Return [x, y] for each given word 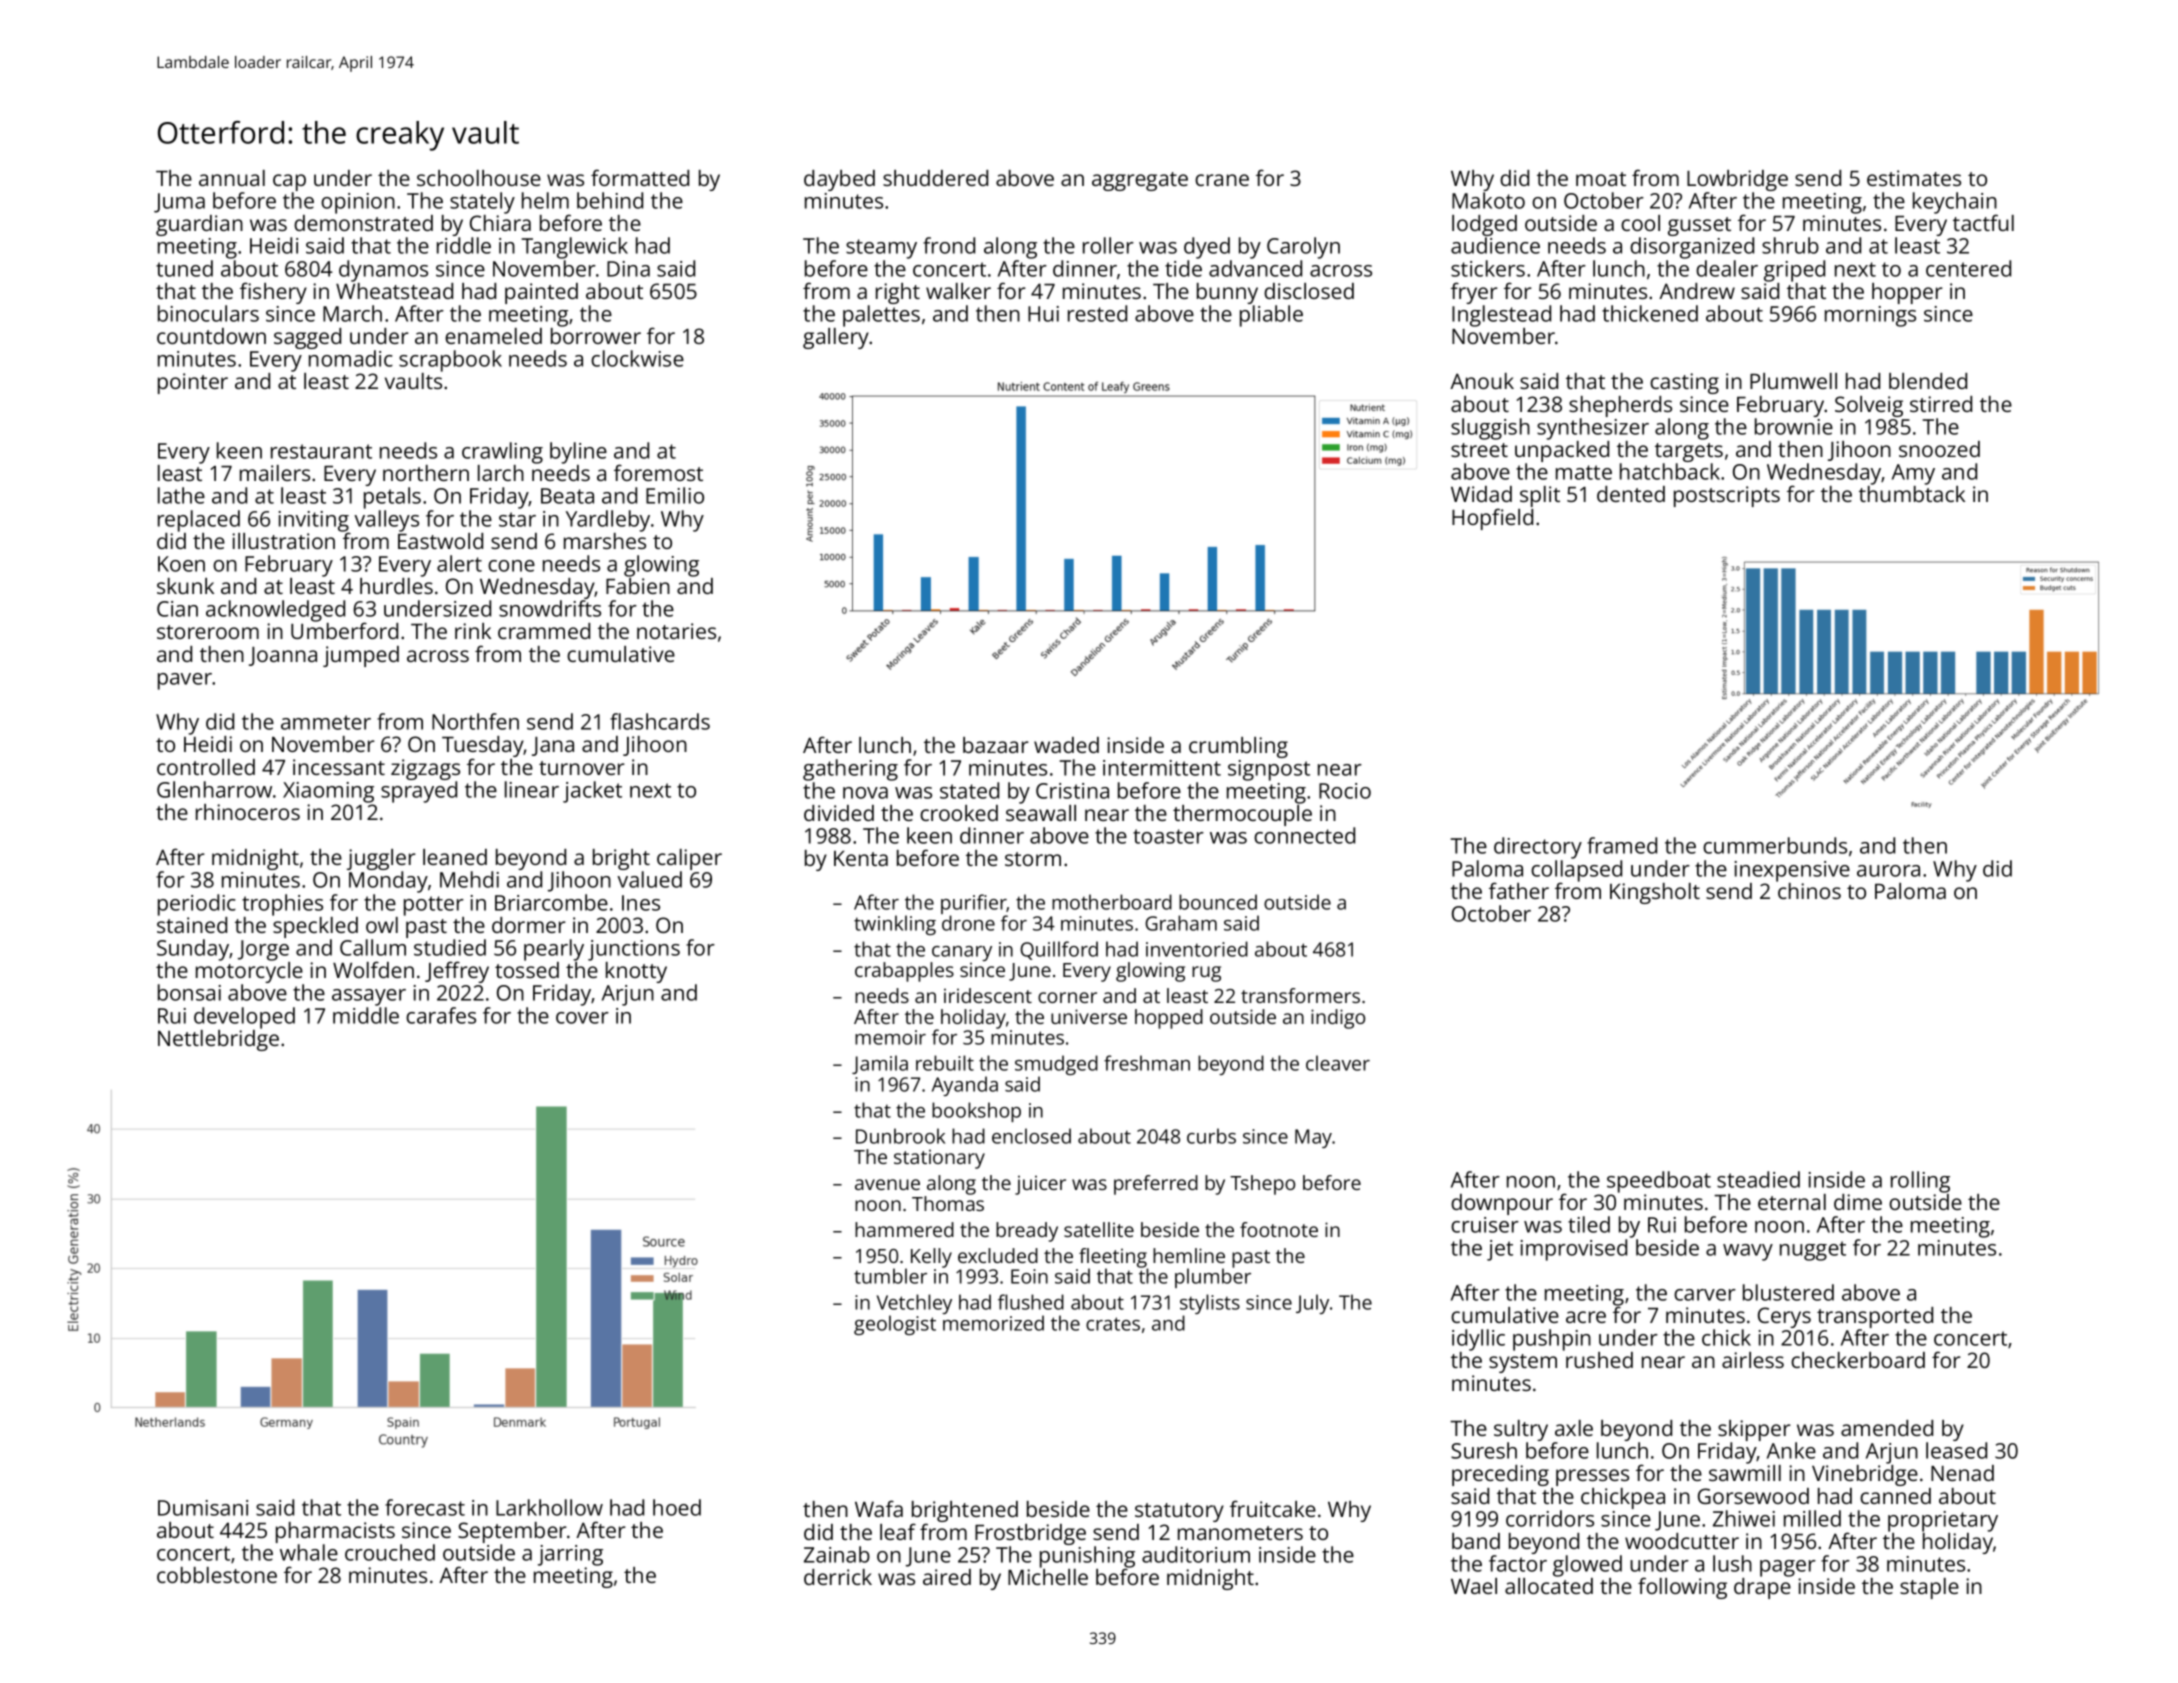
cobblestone [217, 1575]
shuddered [935, 178]
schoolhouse [479, 178]
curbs [1211, 1136]
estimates [1914, 178]
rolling [1920, 1182]
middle [366, 1015]
